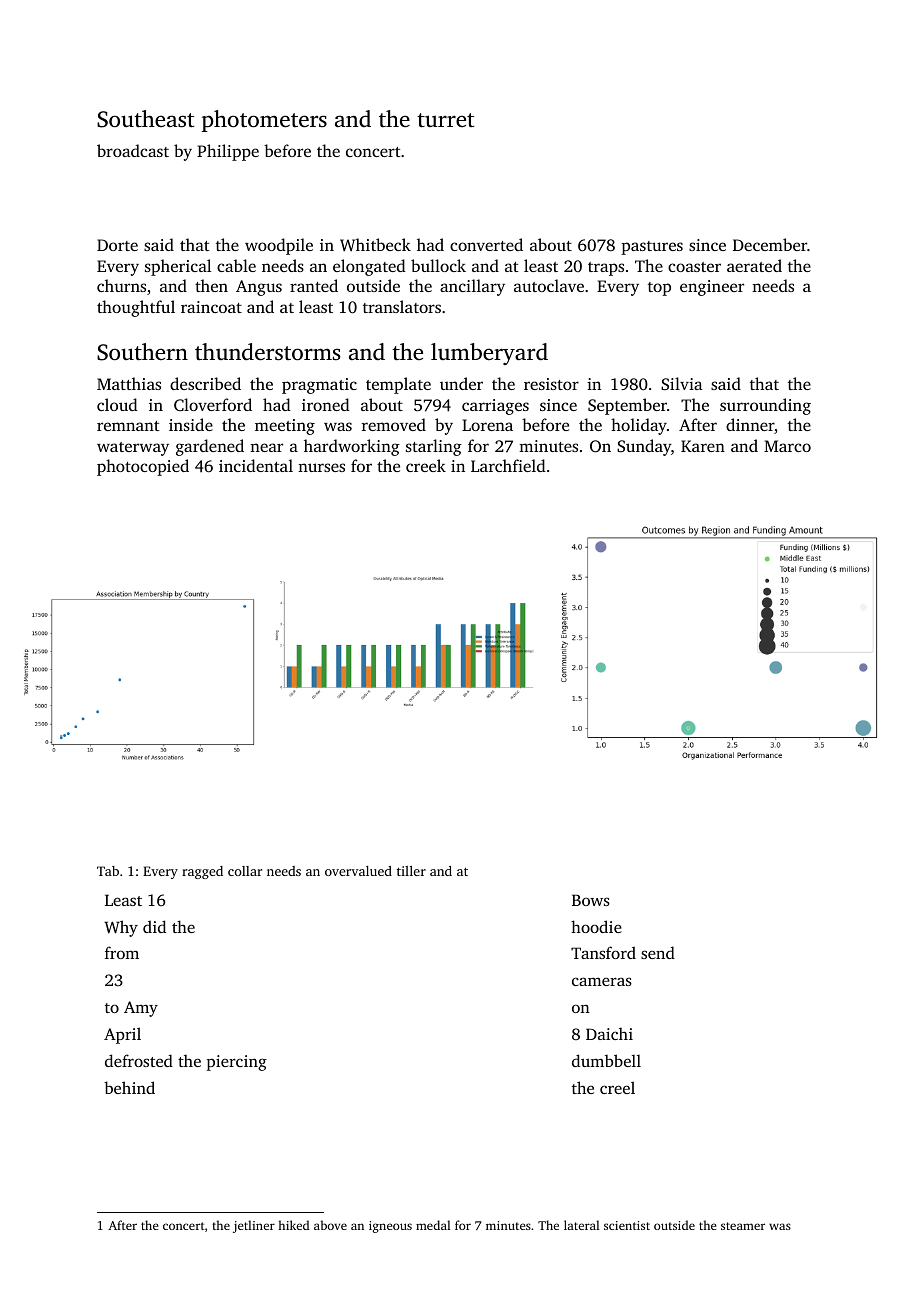 This screenshot has width=908, height=1316. I want to click on cameras, so click(602, 981).
